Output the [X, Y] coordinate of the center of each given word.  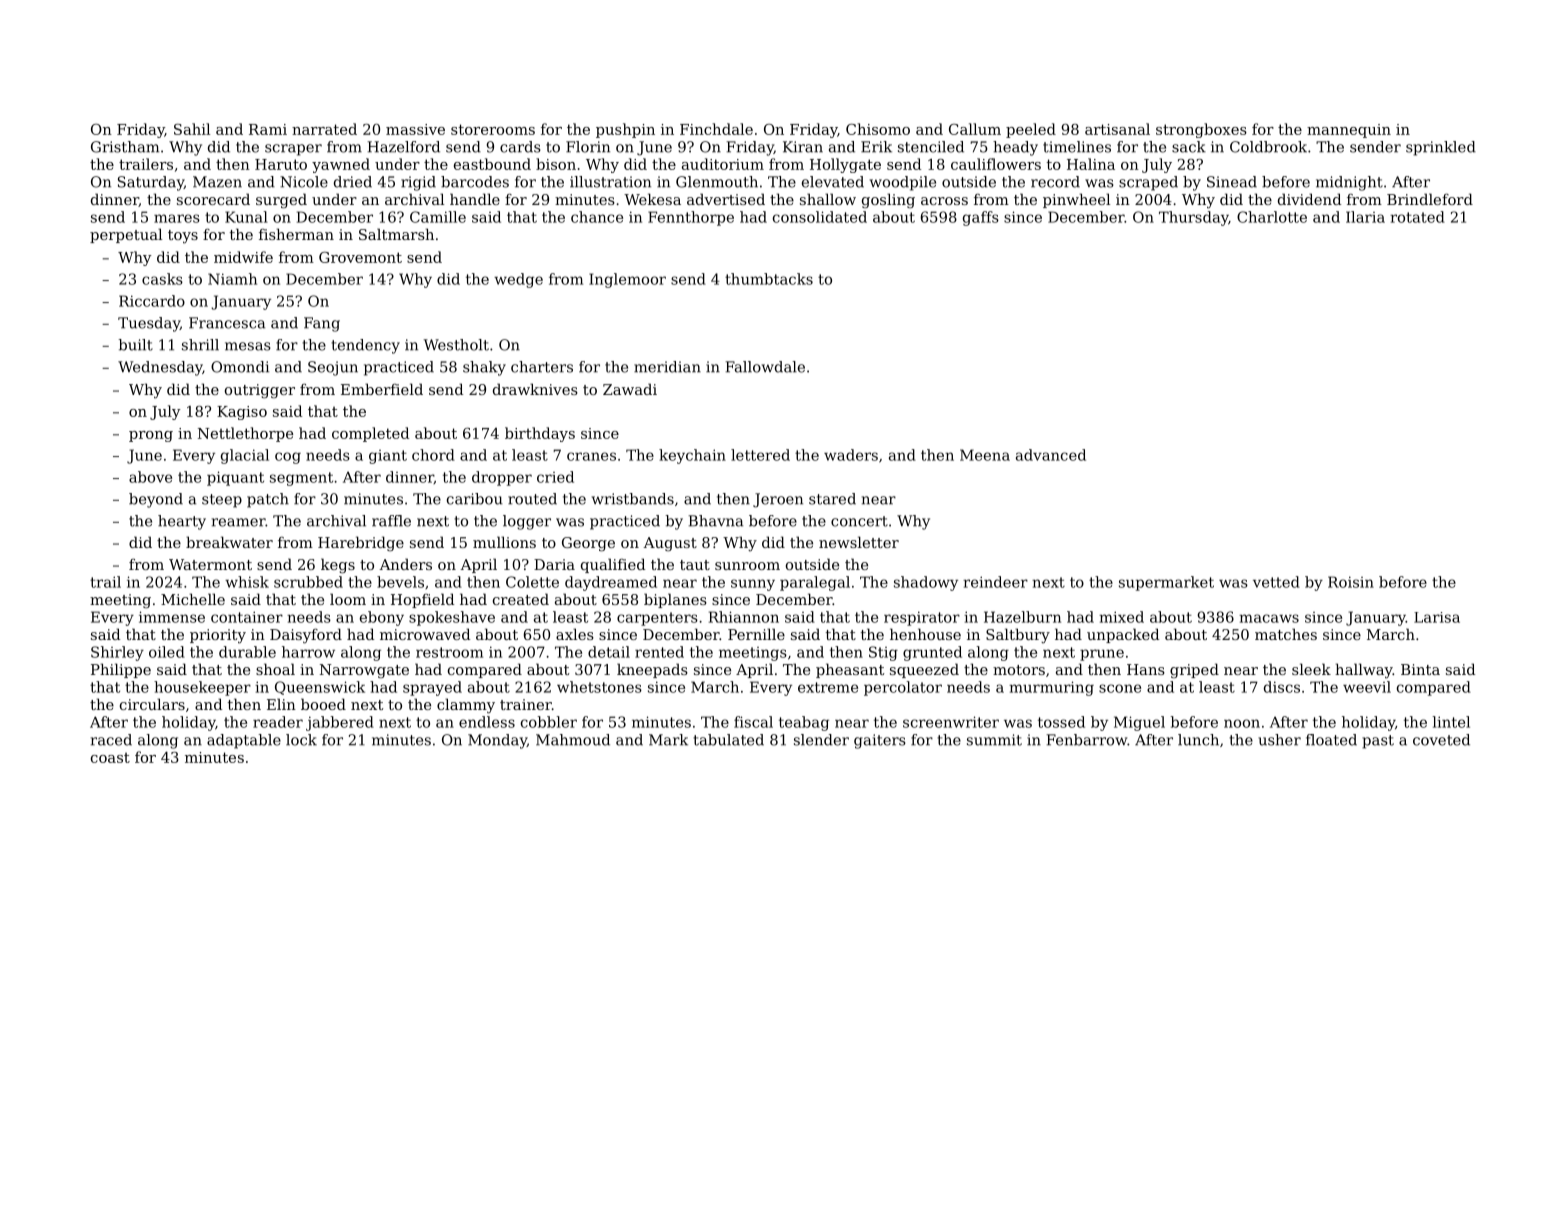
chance [597, 217]
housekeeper [202, 688]
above [150, 477]
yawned [341, 165]
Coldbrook [1268, 147]
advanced [1051, 455]
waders [851, 455]
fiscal [753, 722]
